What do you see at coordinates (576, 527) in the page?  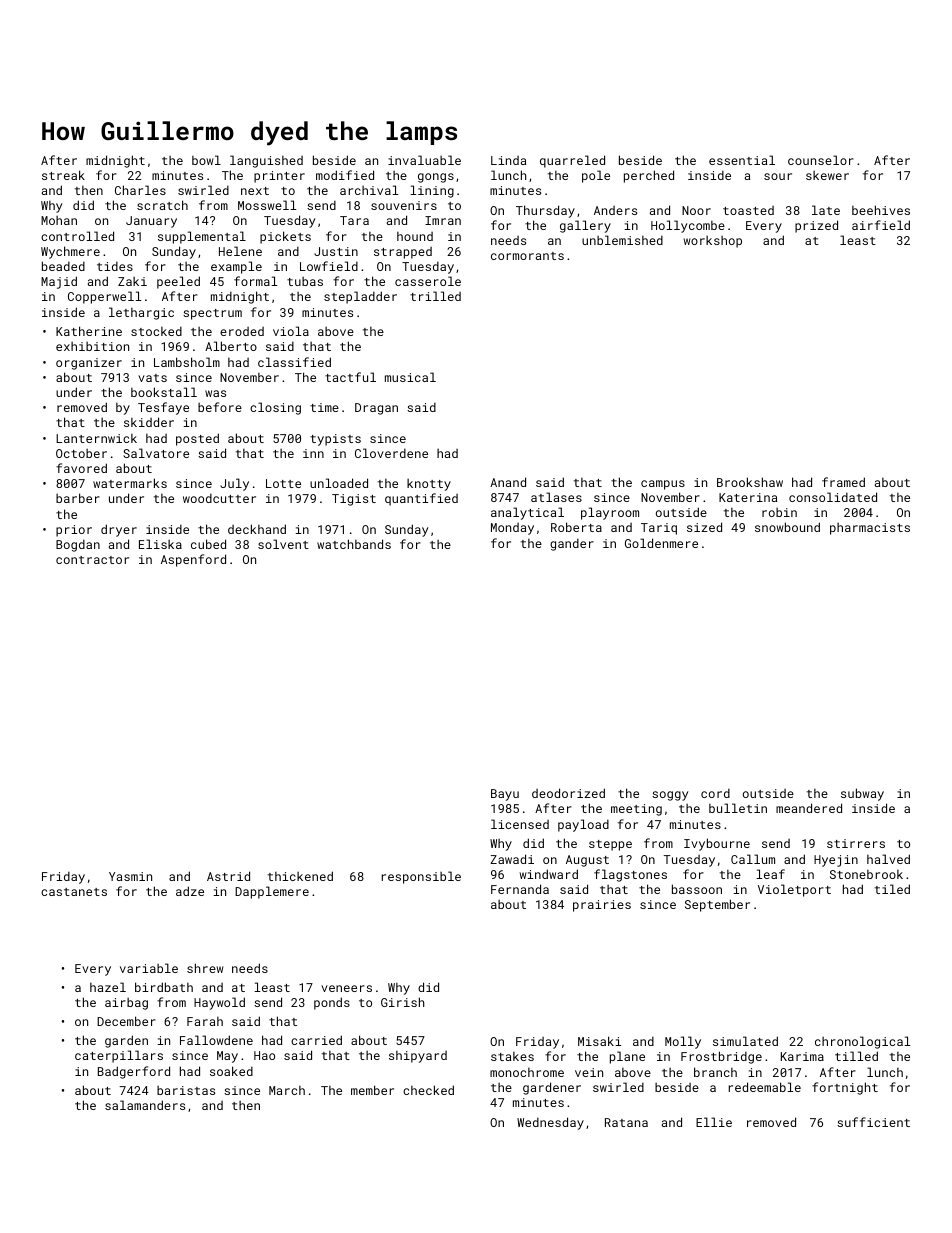 I see `Roberta` at bounding box center [576, 527].
